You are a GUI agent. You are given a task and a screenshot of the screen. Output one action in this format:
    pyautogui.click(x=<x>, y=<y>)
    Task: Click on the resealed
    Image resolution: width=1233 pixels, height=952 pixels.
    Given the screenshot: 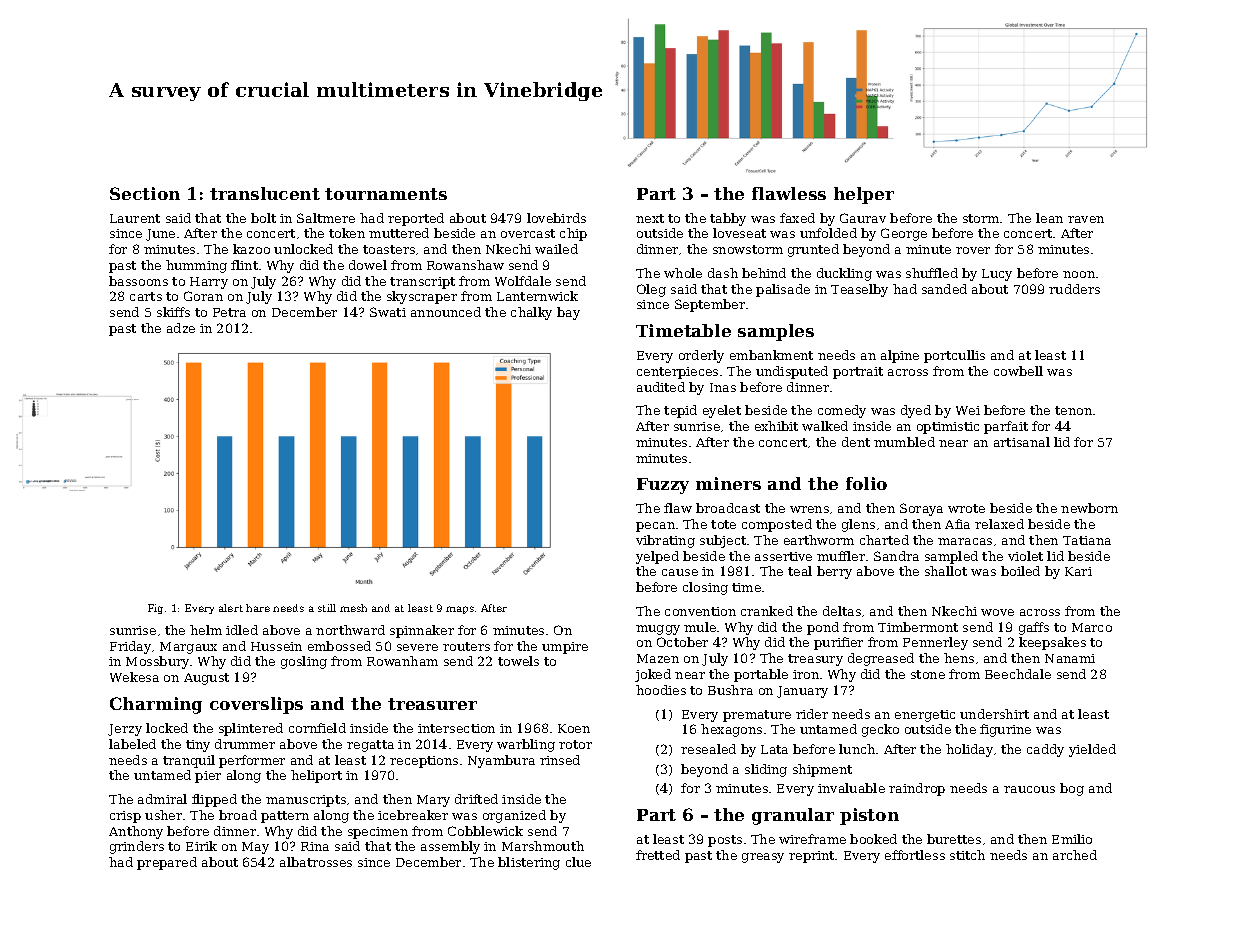 What is the action you would take?
    pyautogui.click(x=708, y=749)
